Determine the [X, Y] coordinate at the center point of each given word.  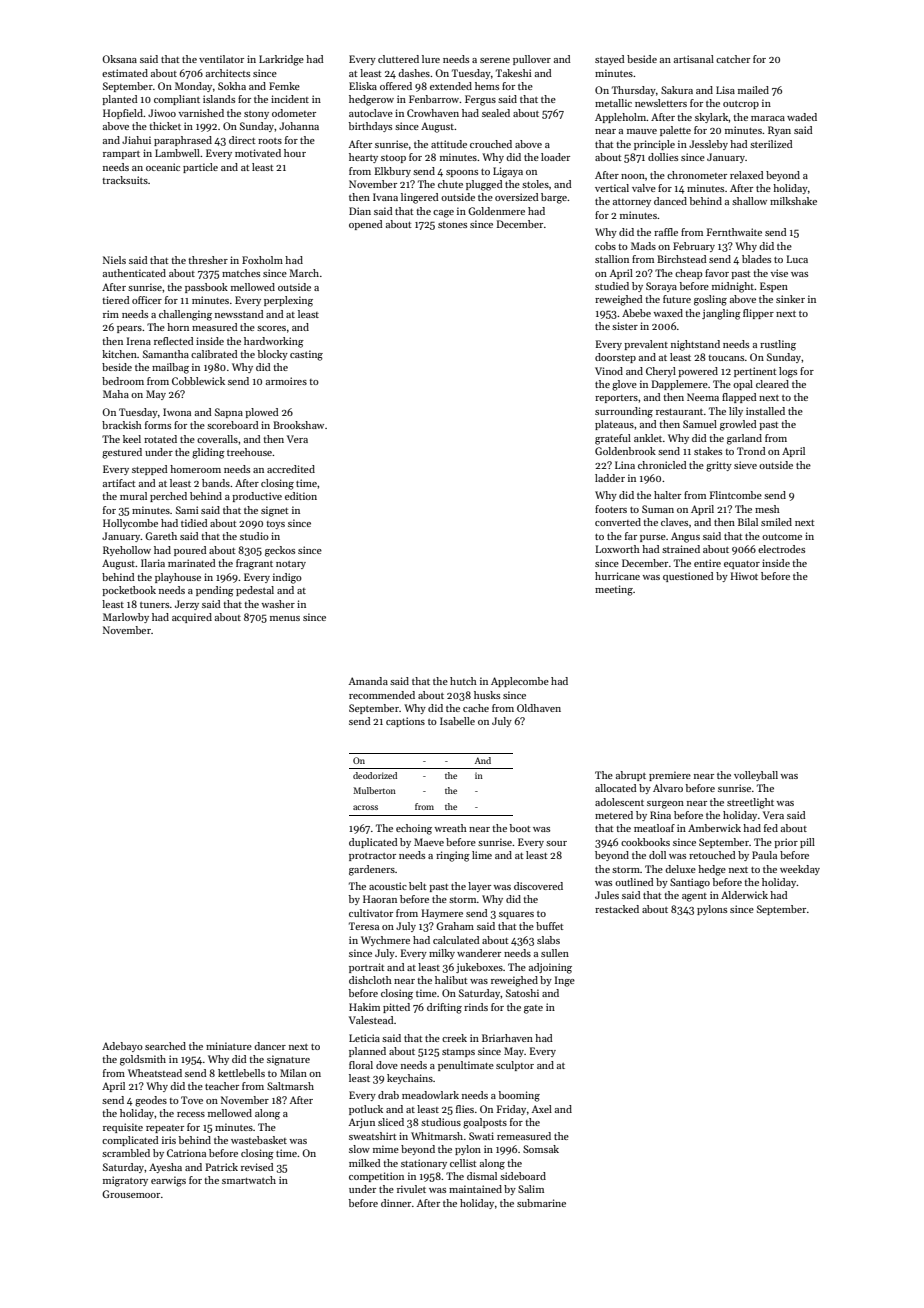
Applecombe [520, 682]
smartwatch [249, 1180]
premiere [670, 776]
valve [644, 188]
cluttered [398, 59]
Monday [193, 87]
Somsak [541, 1149]
